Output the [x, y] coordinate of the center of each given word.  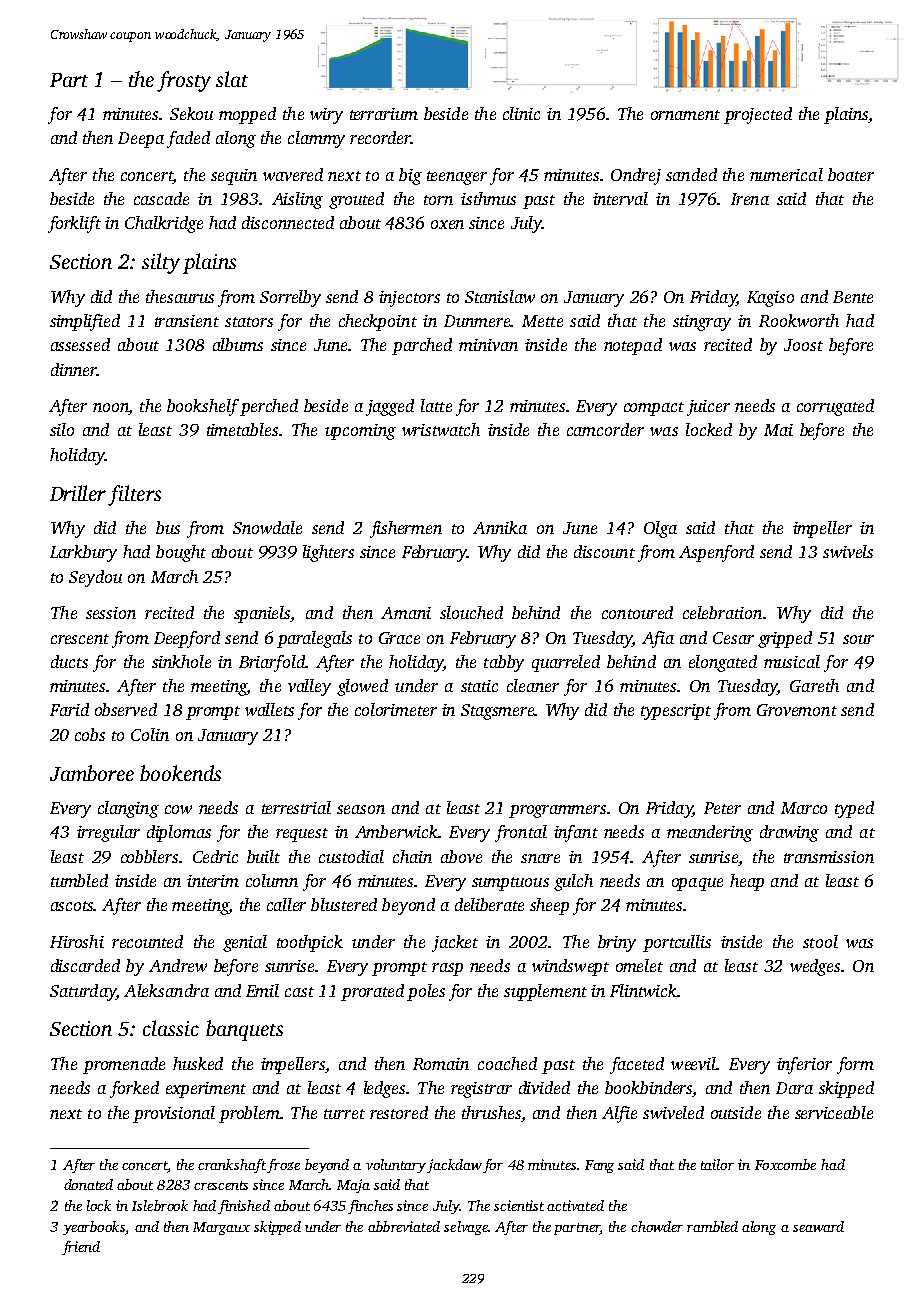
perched [269, 407]
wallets [269, 709]
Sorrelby [290, 298]
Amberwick [396, 831]
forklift [74, 224]
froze [283, 1166]
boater [851, 174]
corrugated [835, 407]
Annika [500, 527]
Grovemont [797, 710]
